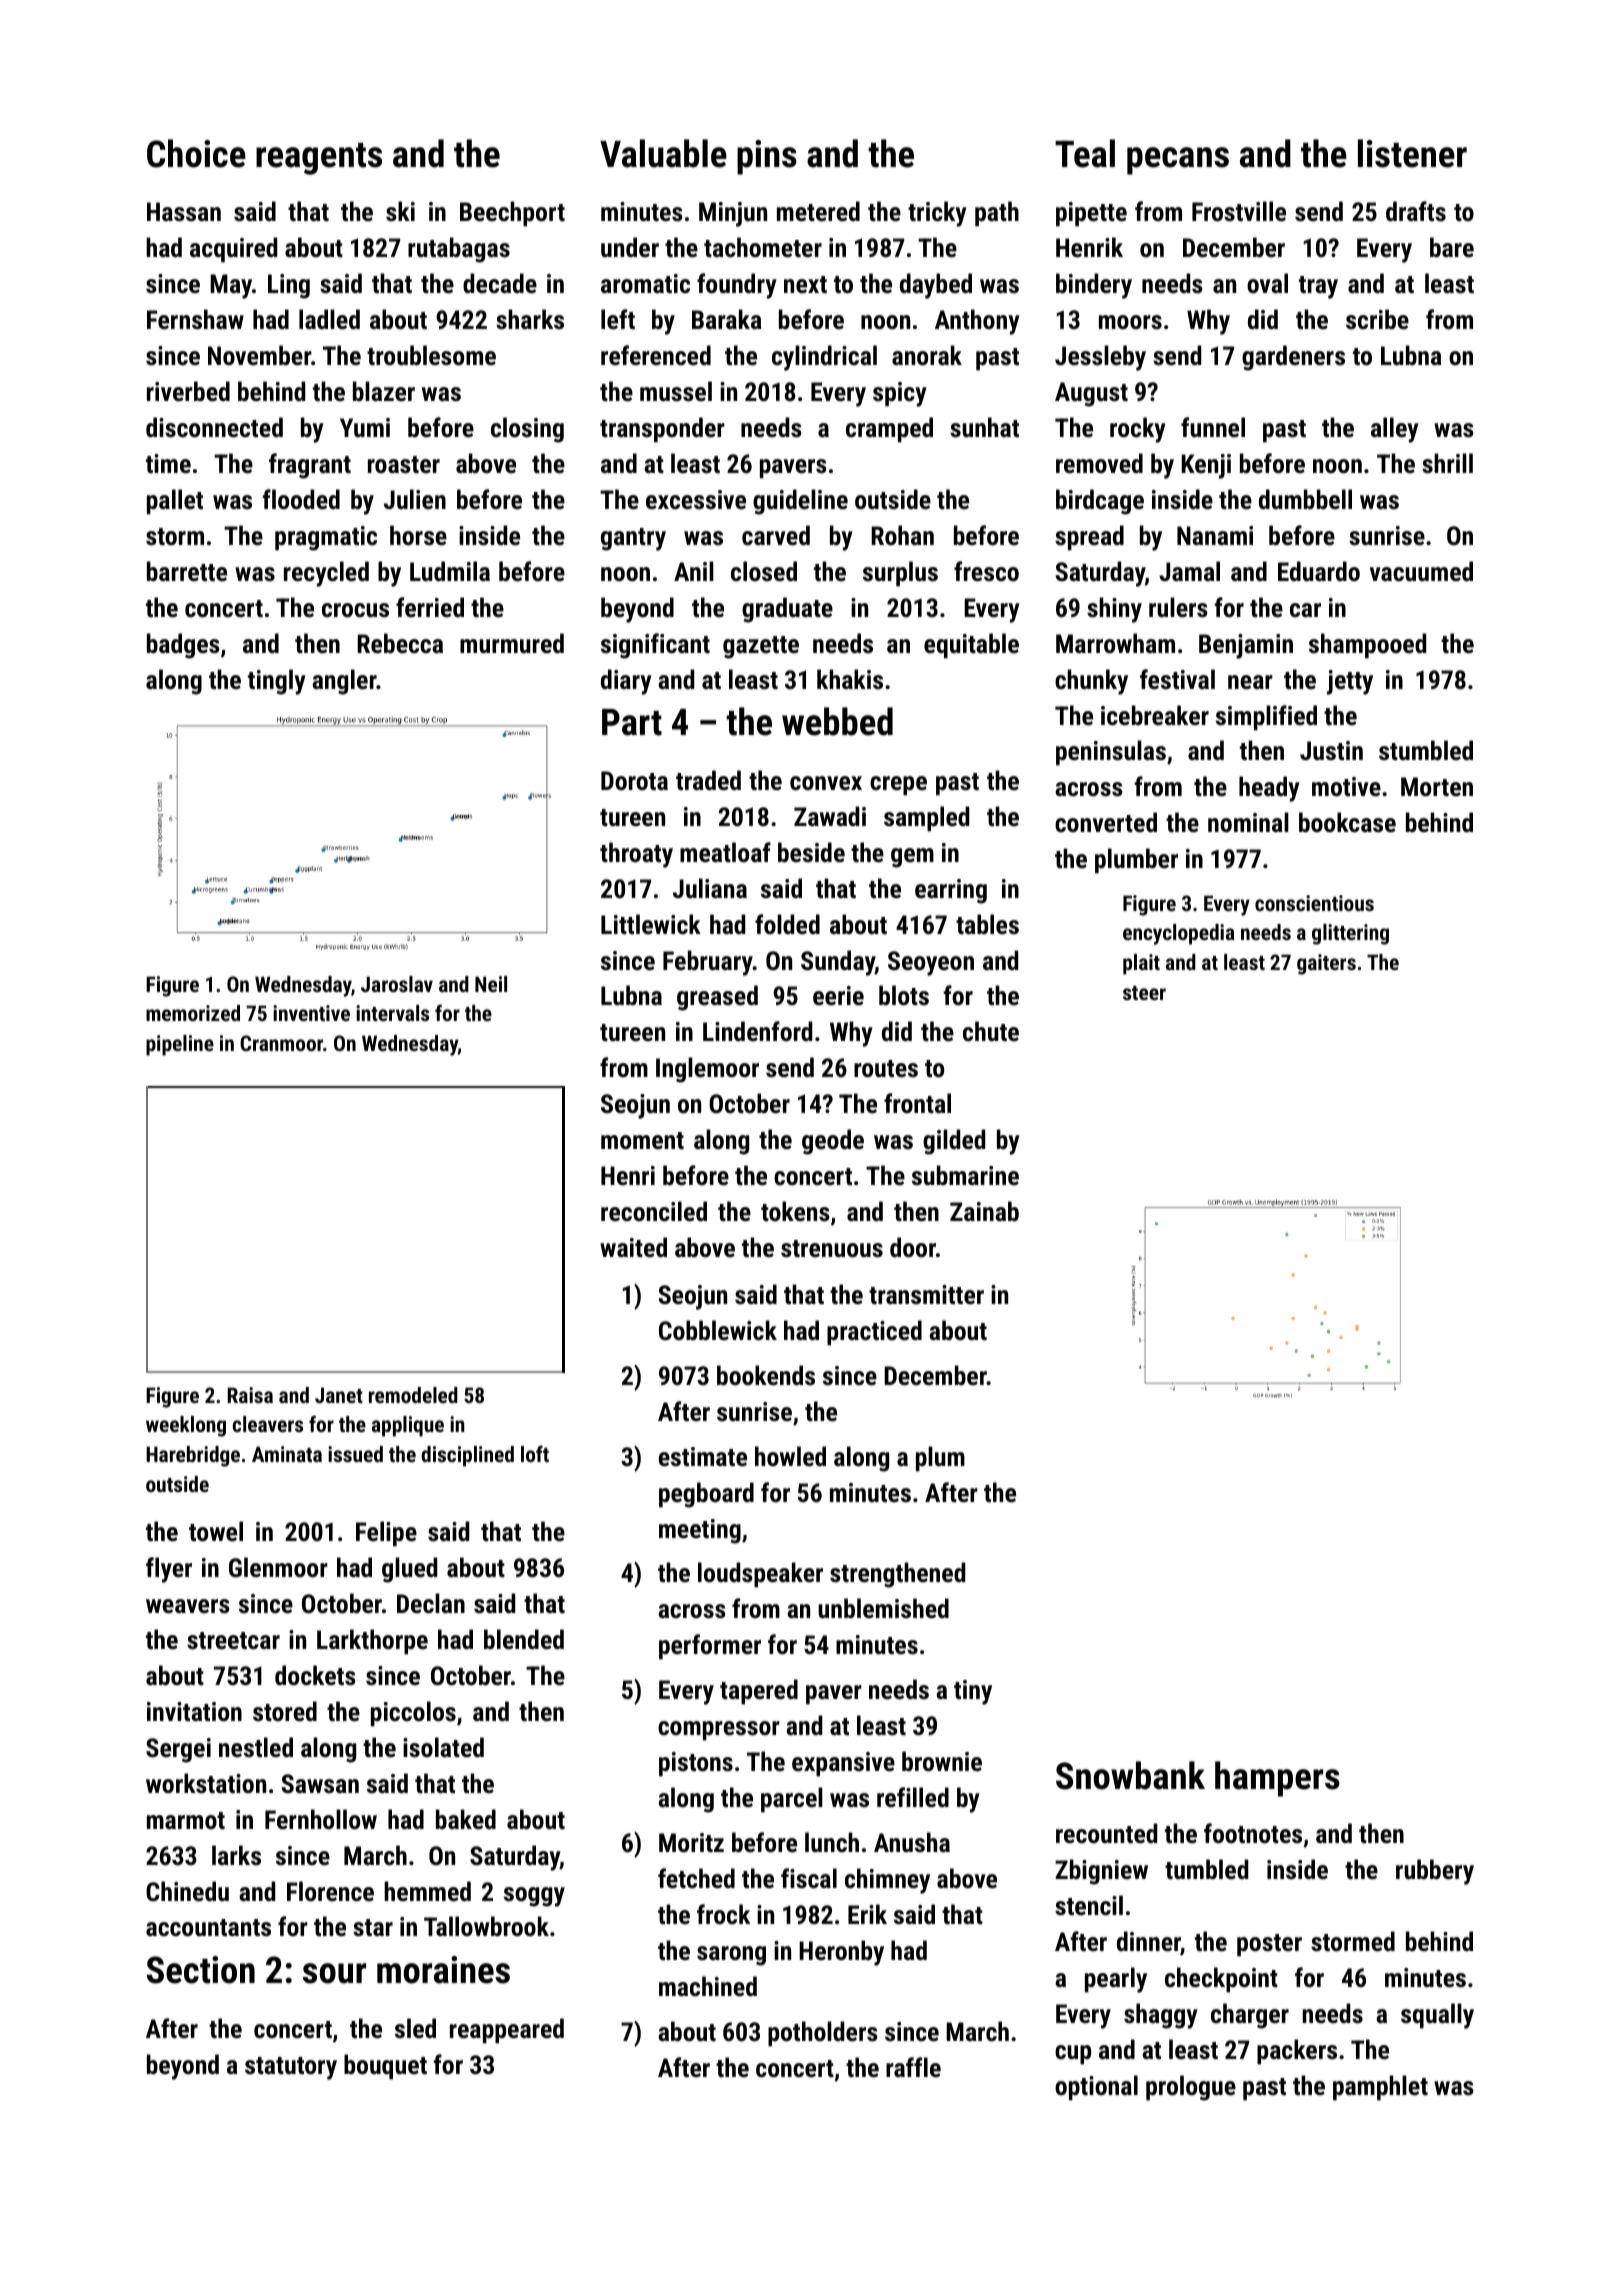  I want to click on statutory, so click(291, 2068).
